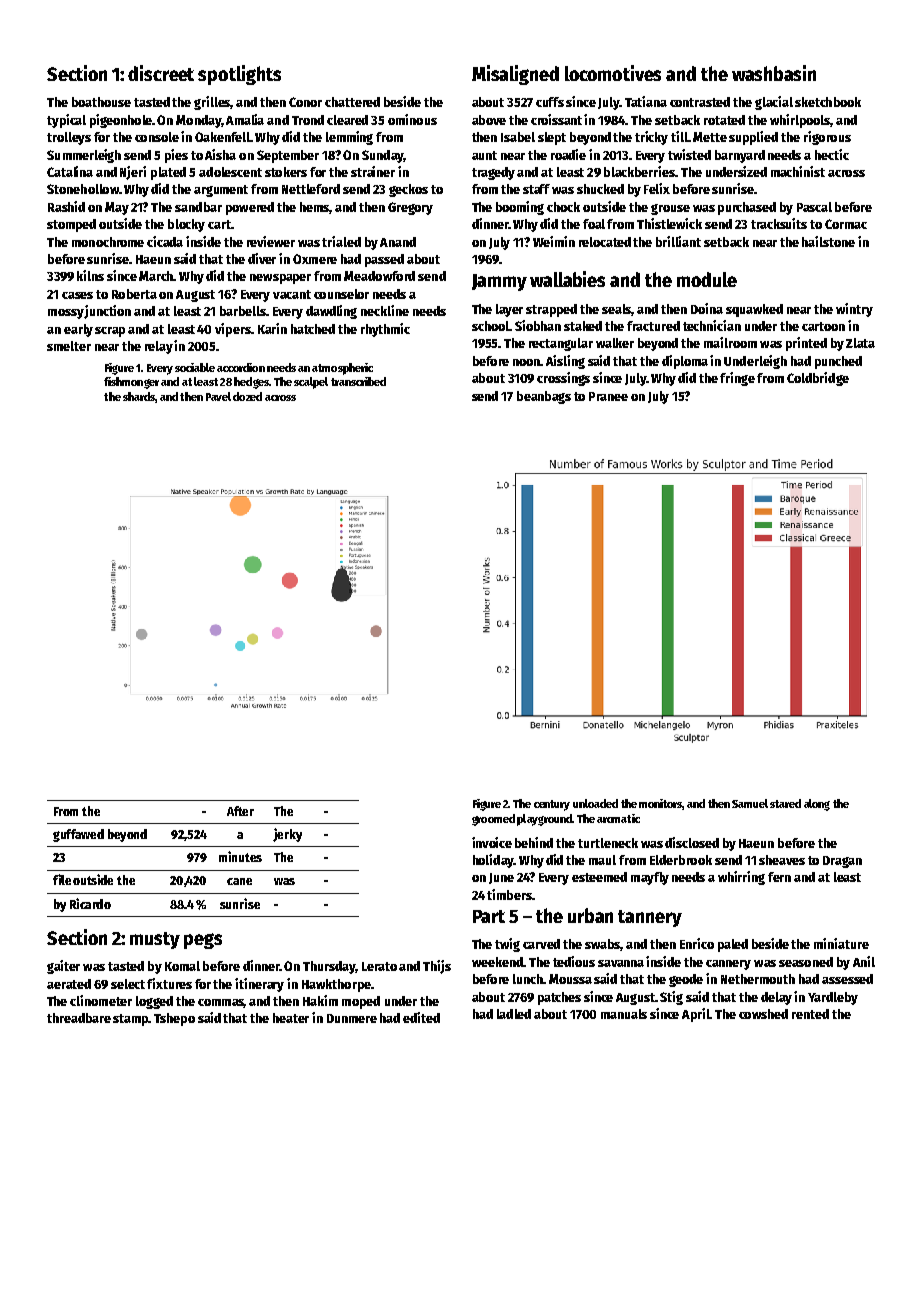 The image size is (924, 1308). What do you see at coordinates (514, 1014) in the document?
I see `ladled` at bounding box center [514, 1014].
